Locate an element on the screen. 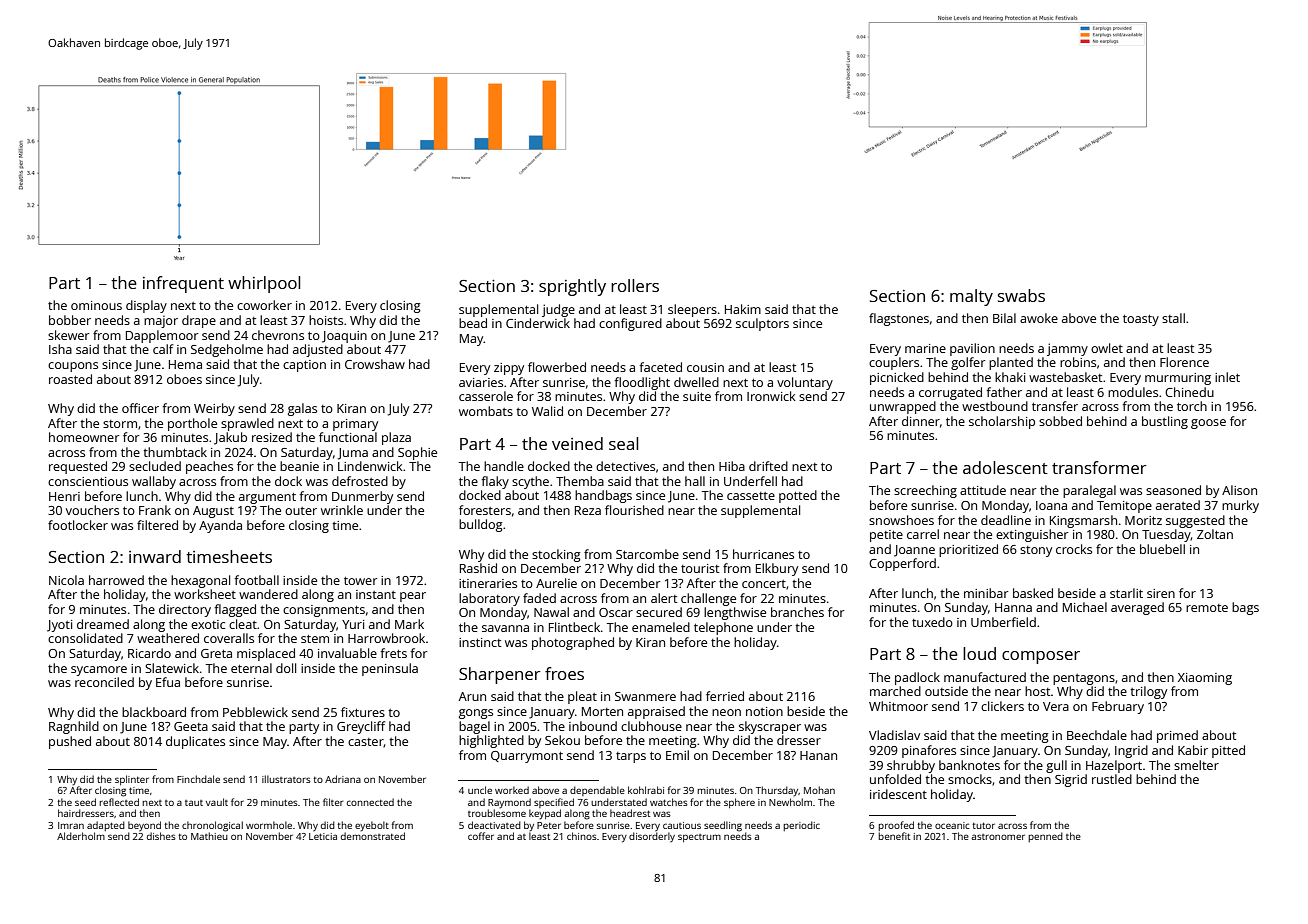 Image resolution: width=1308 pixels, height=924 pixels. unwrapped is located at coordinates (903, 407).
